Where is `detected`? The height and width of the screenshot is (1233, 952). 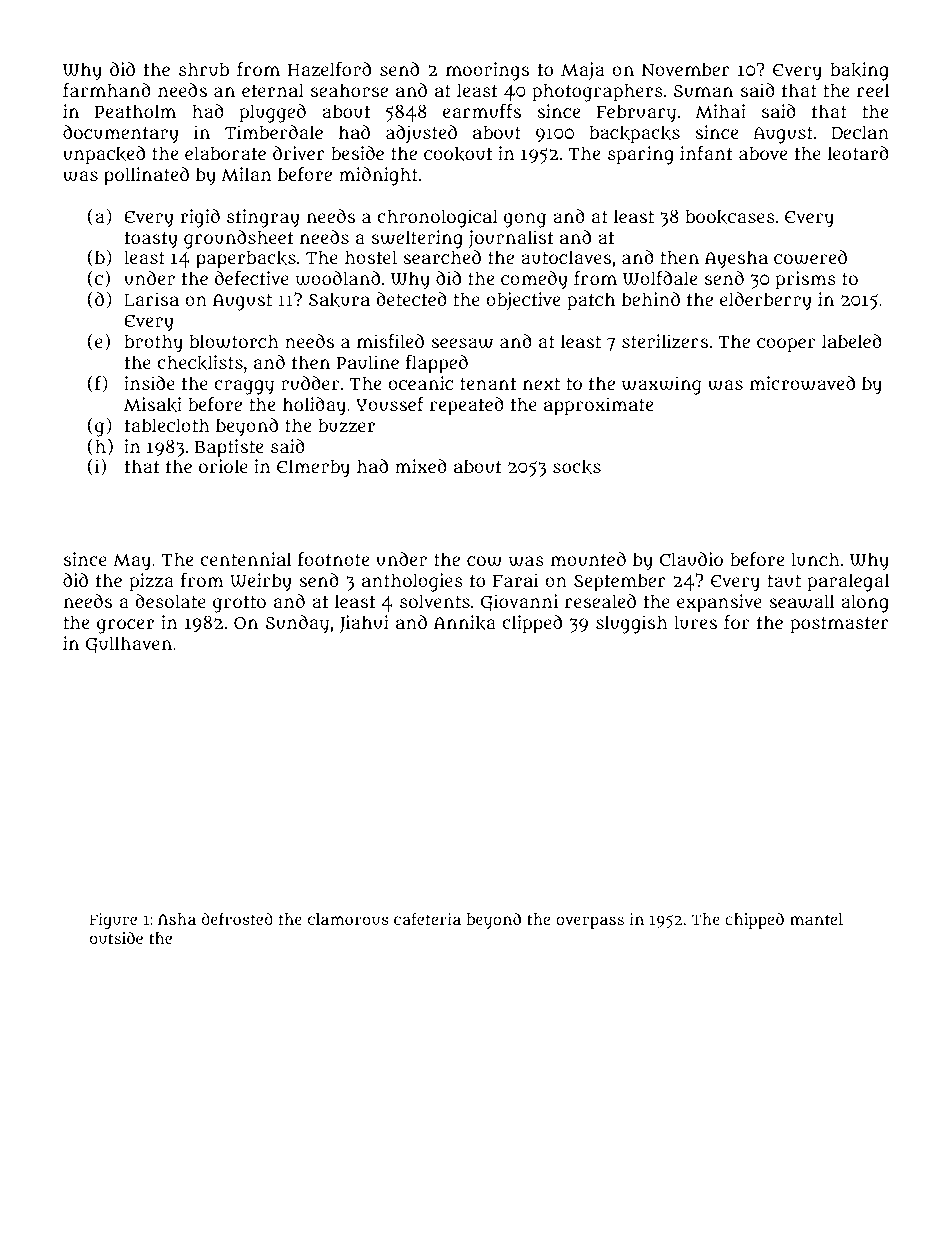 detected is located at coordinates (411, 299).
